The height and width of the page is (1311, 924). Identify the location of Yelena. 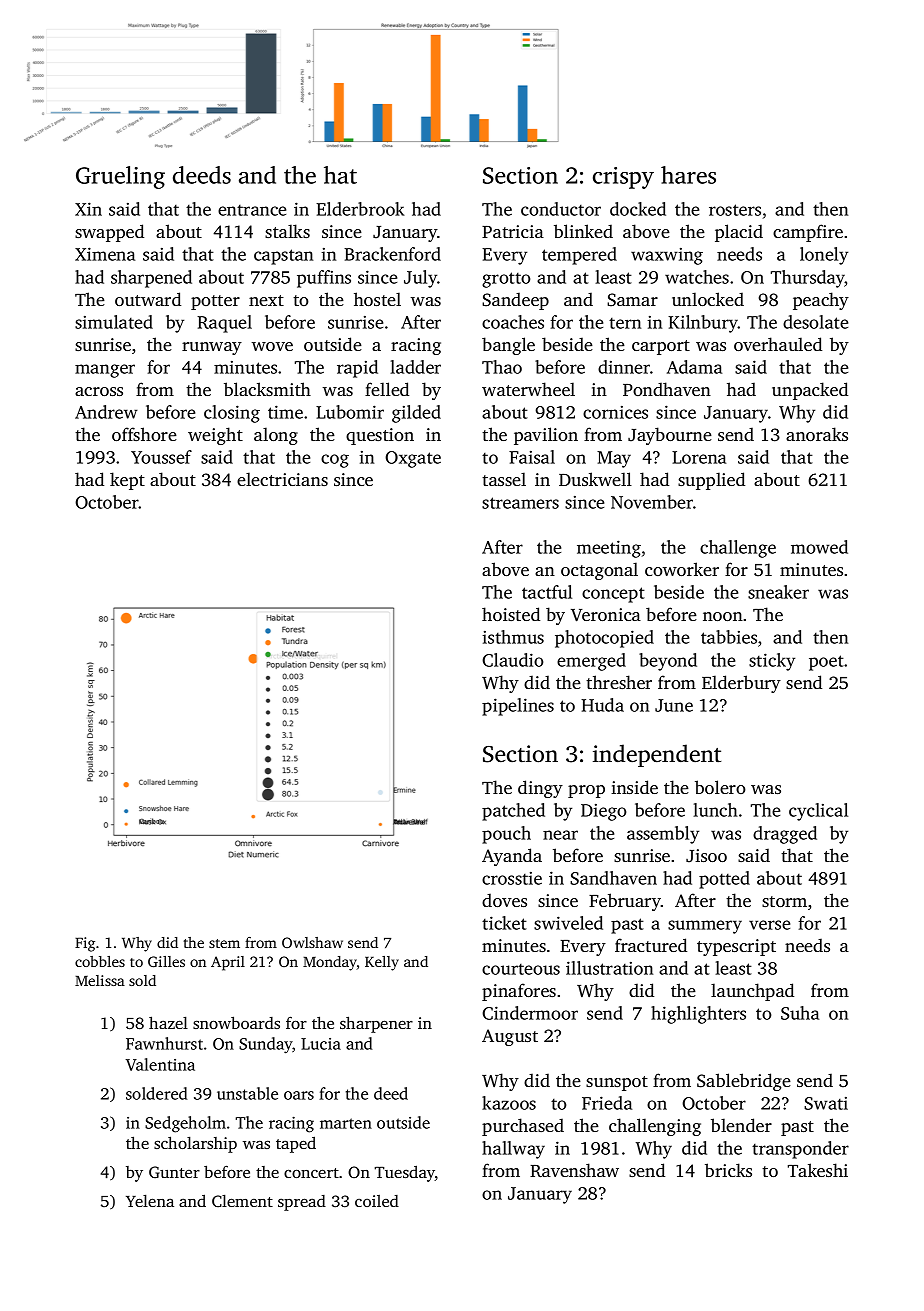
(150, 1200).
